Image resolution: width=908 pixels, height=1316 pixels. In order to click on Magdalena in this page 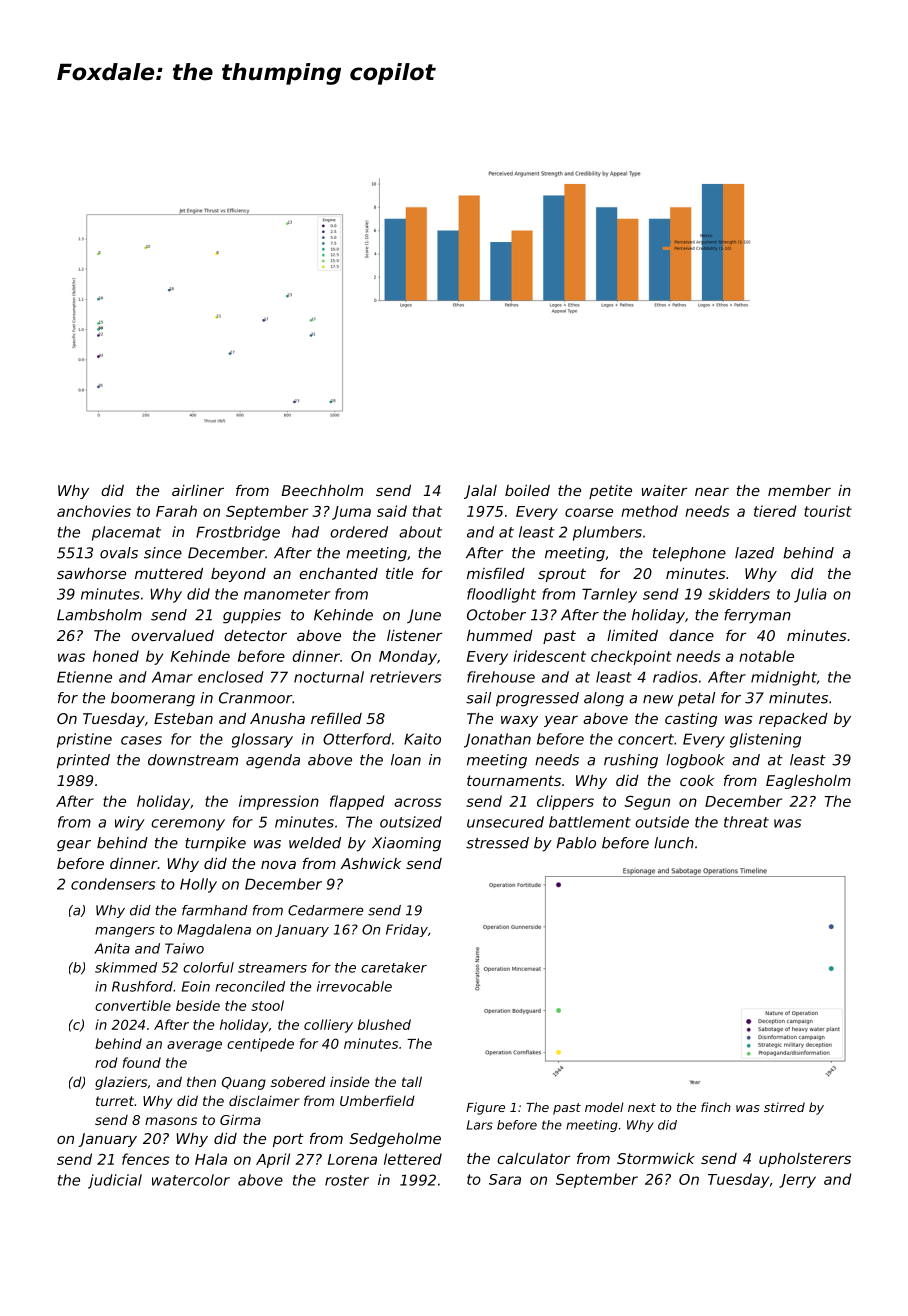, I will do `click(214, 930)`.
